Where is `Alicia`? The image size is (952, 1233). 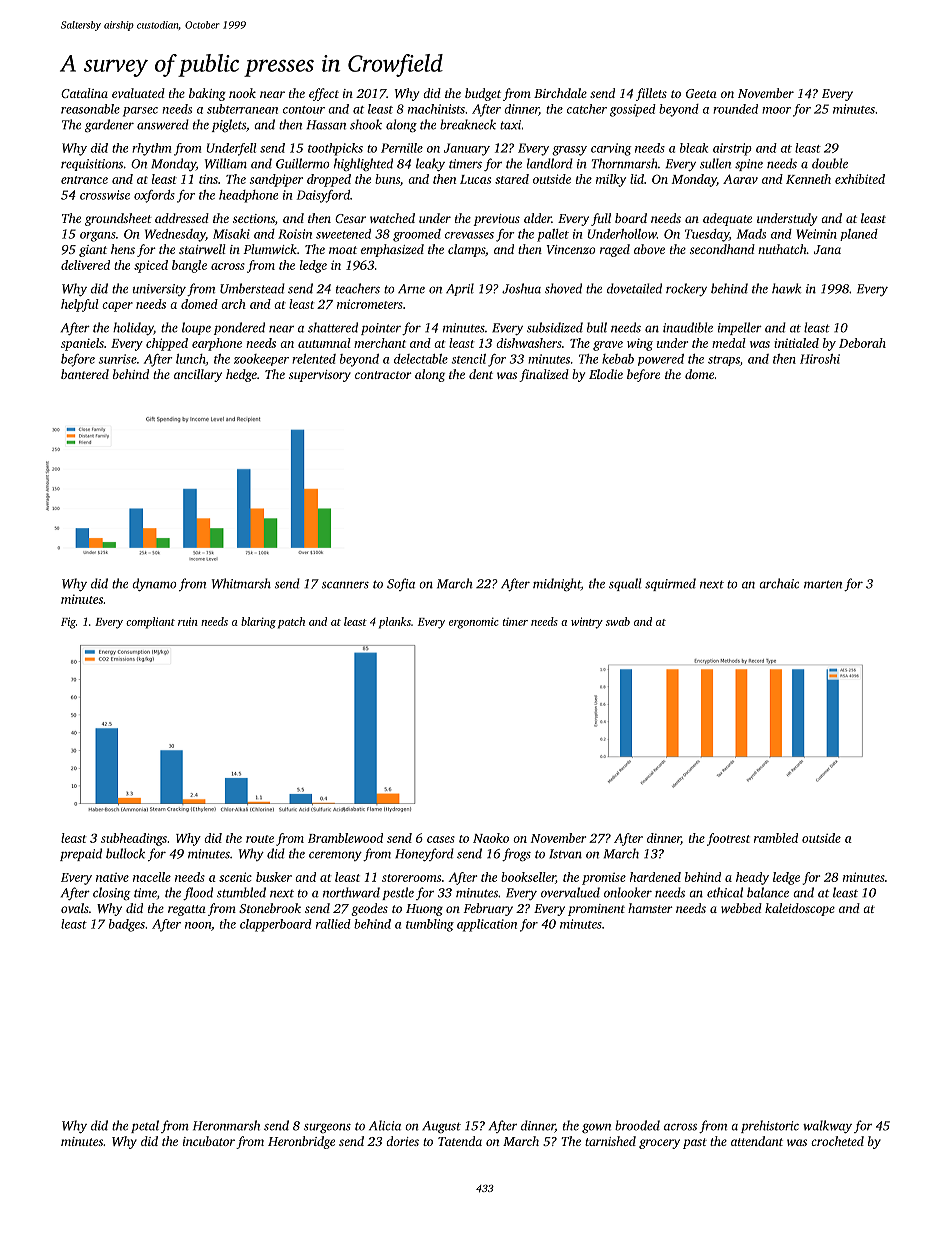
Alicia is located at coordinates (385, 1125).
